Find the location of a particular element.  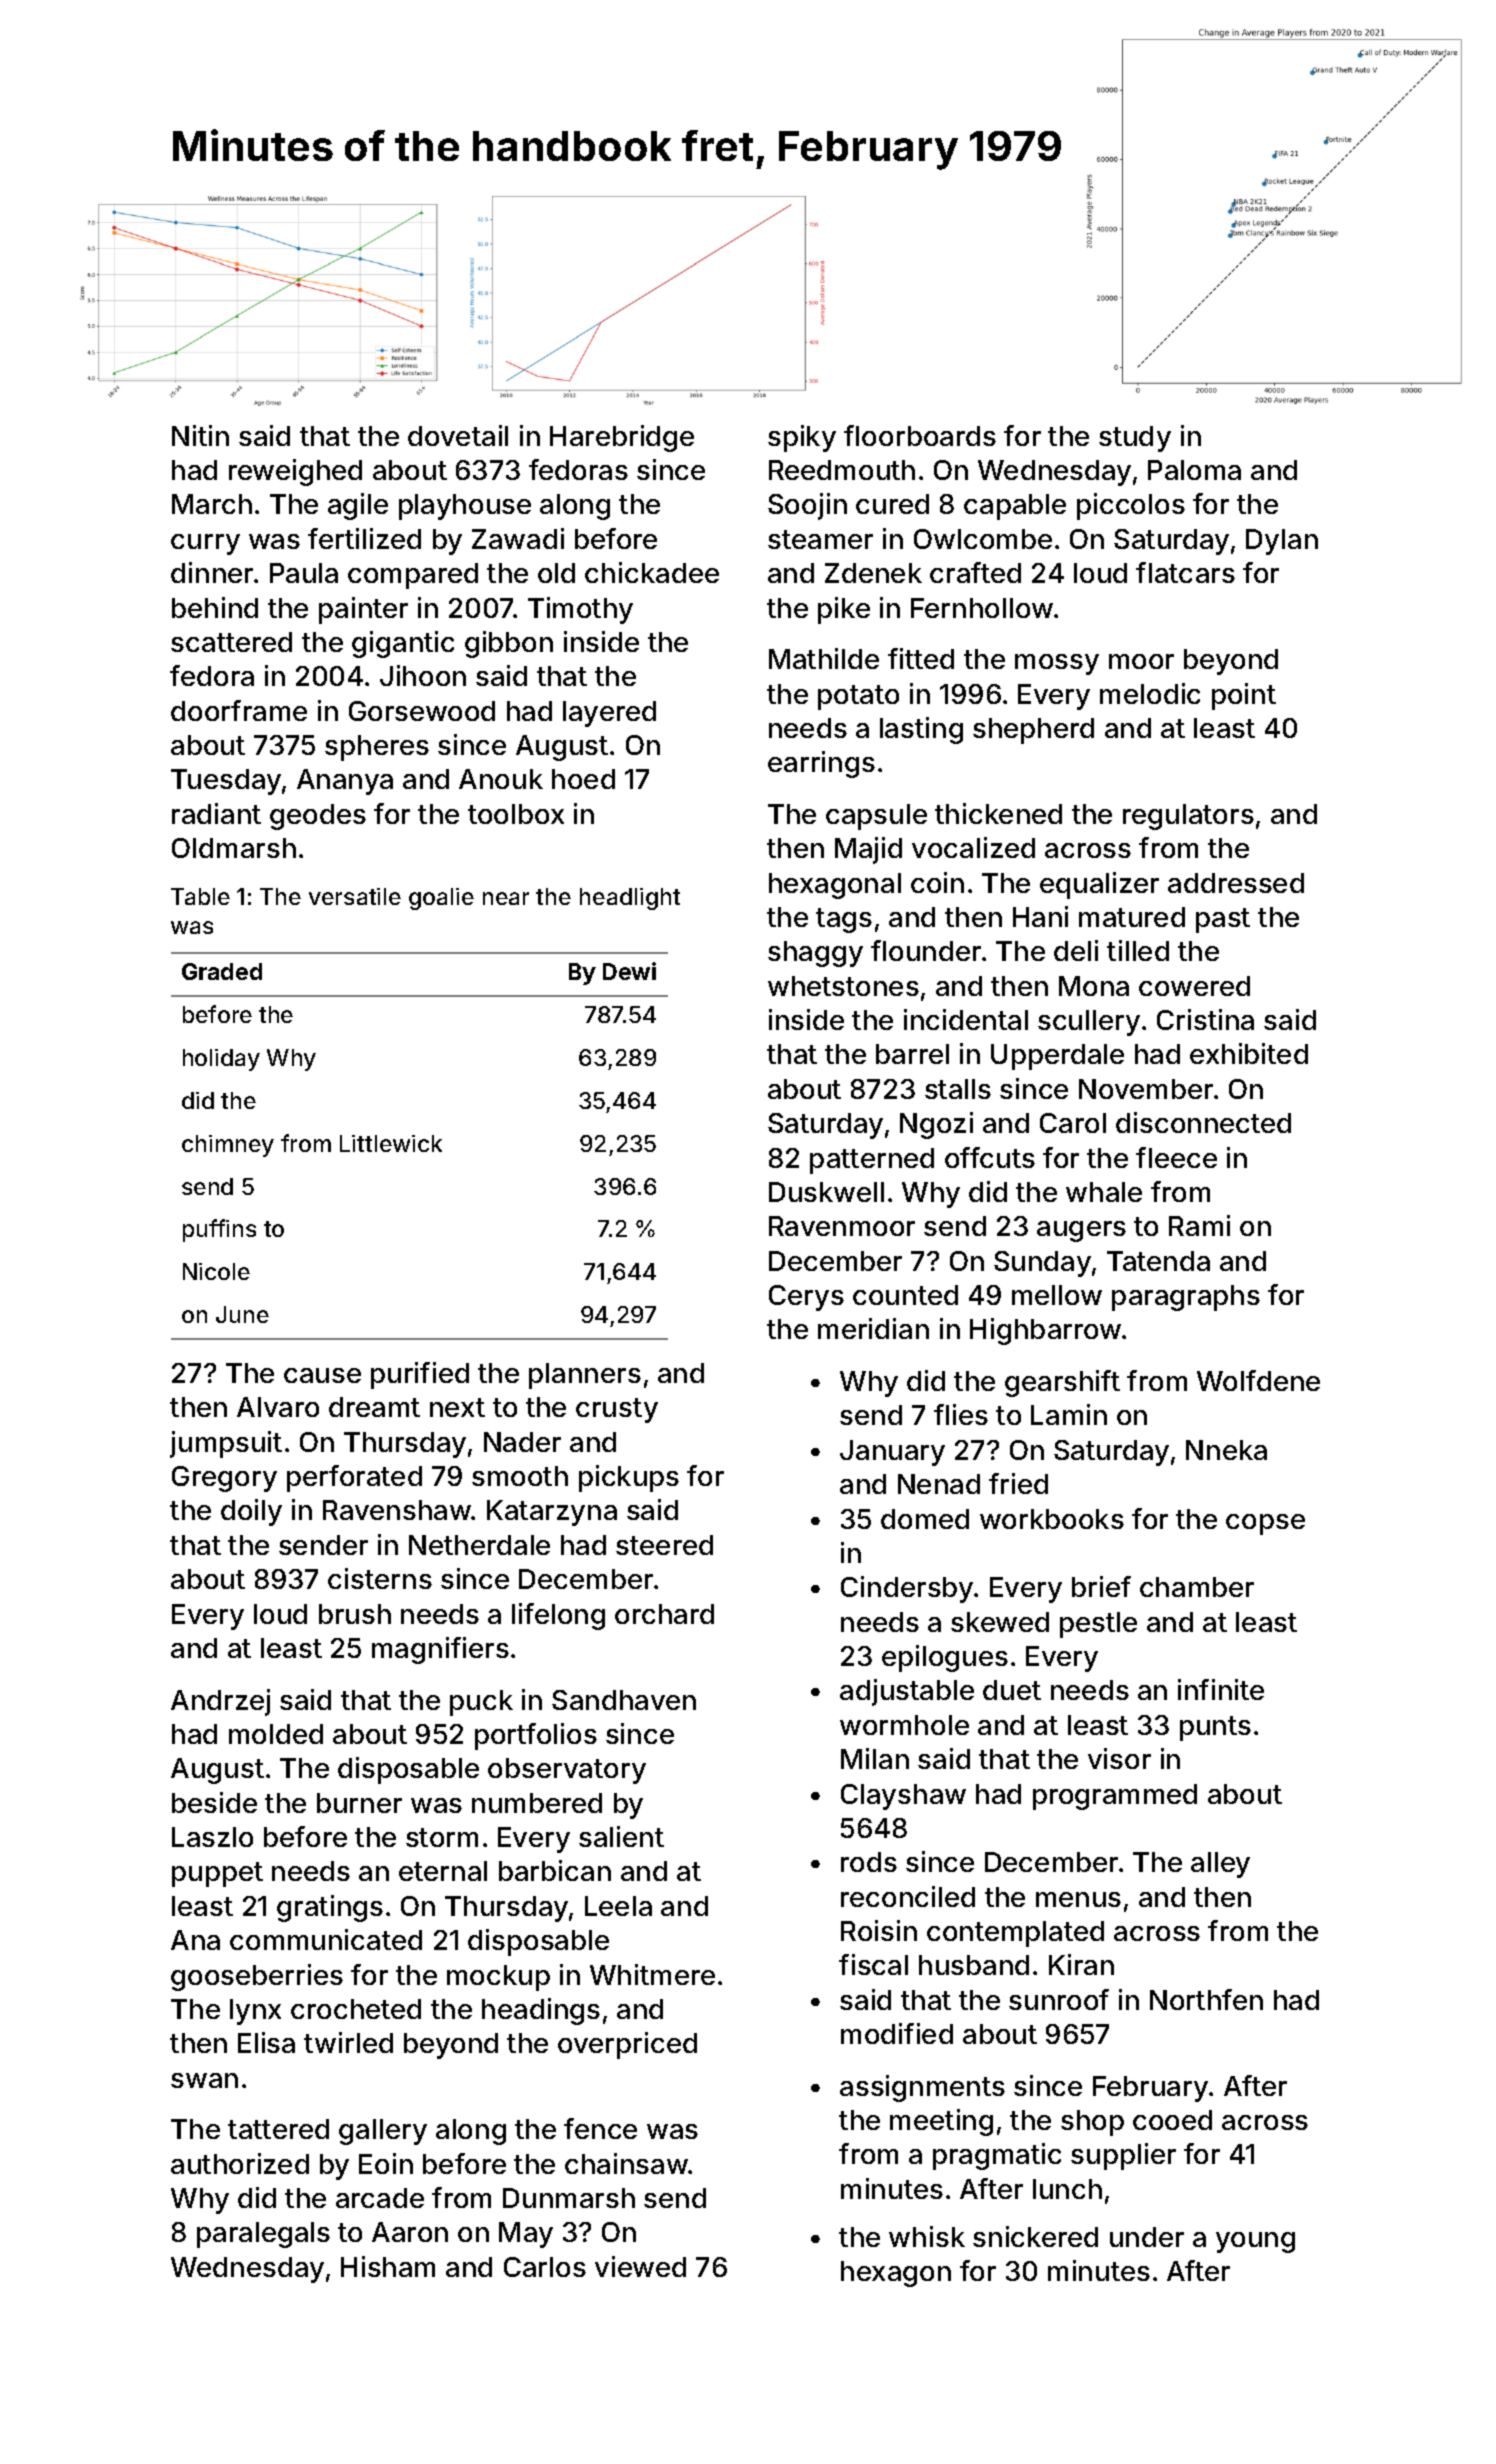

study is located at coordinates (1135, 439).
